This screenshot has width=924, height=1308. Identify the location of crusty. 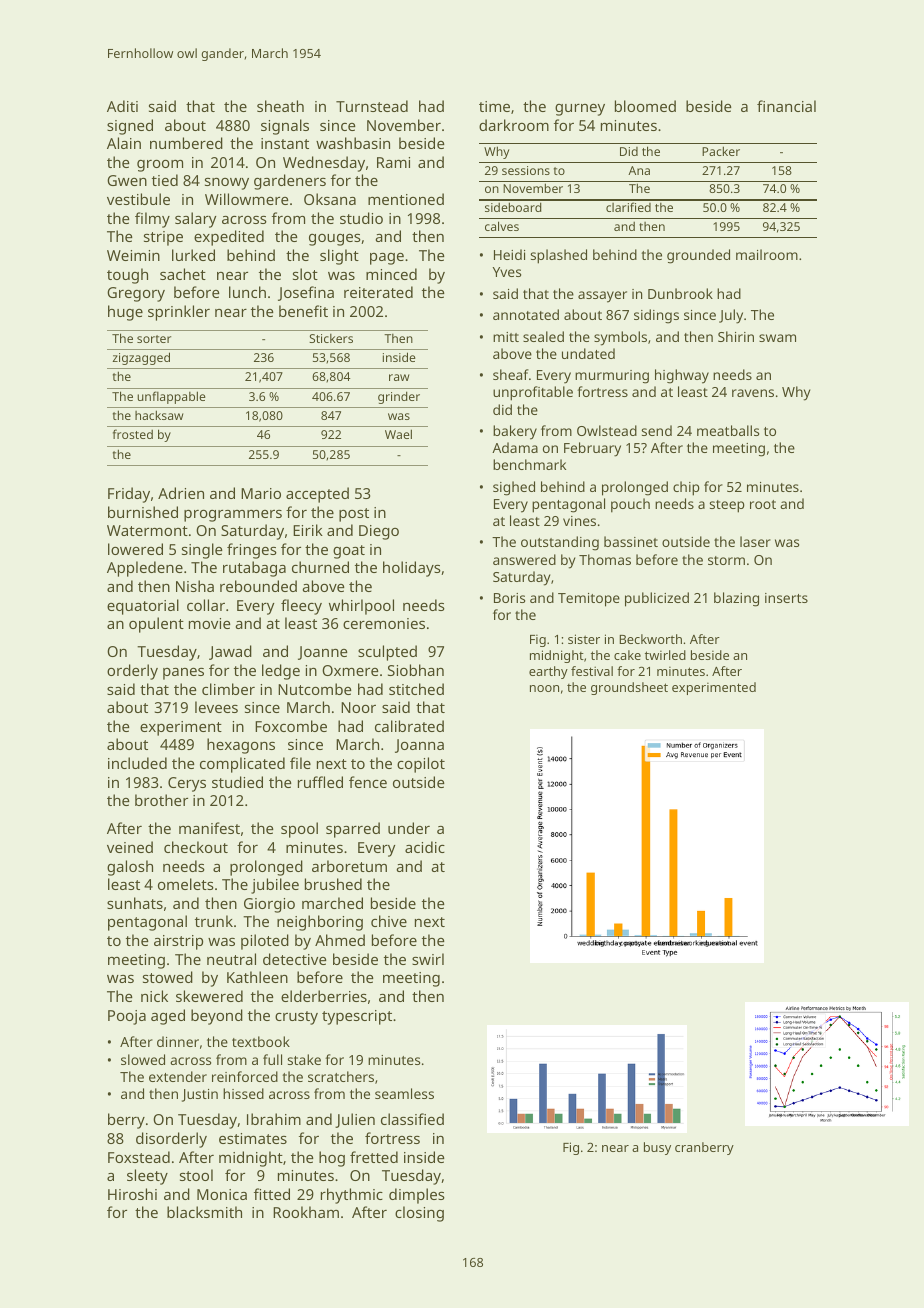
(296, 1018).
